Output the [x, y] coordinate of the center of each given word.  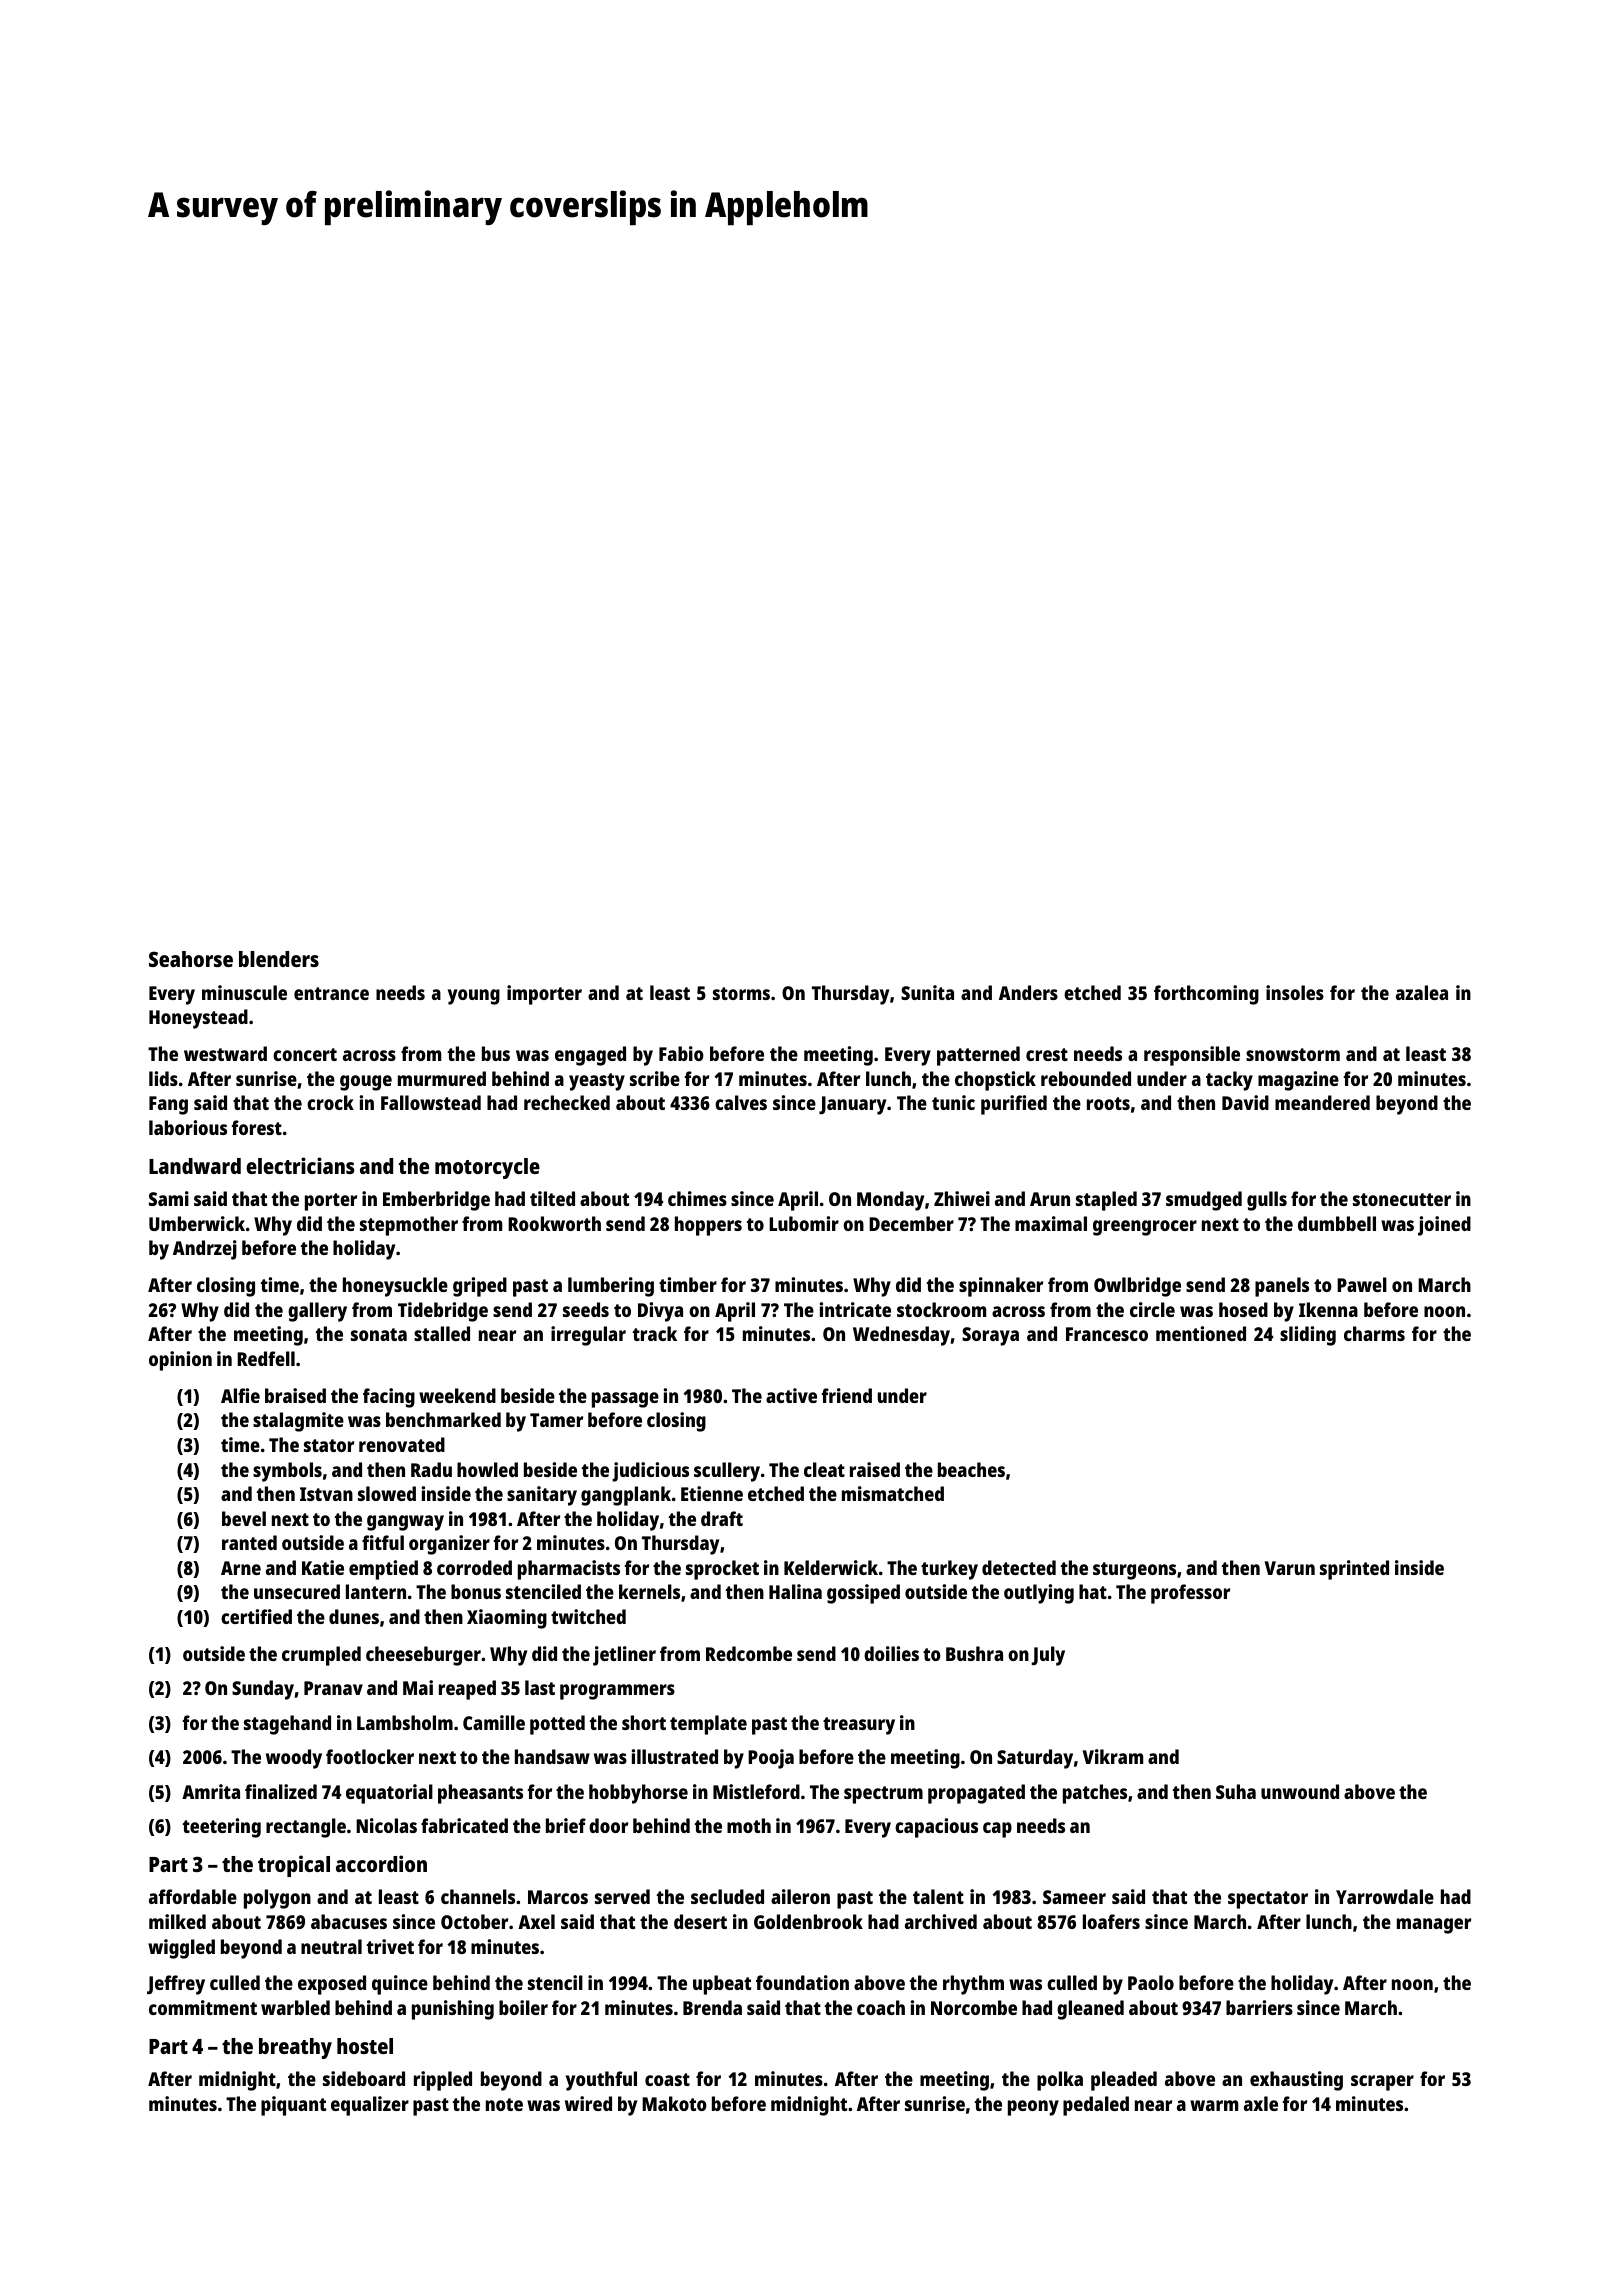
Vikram [1112, 1756]
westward [225, 1053]
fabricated [464, 1825]
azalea [1422, 992]
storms [741, 993]
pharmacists [569, 1570]
